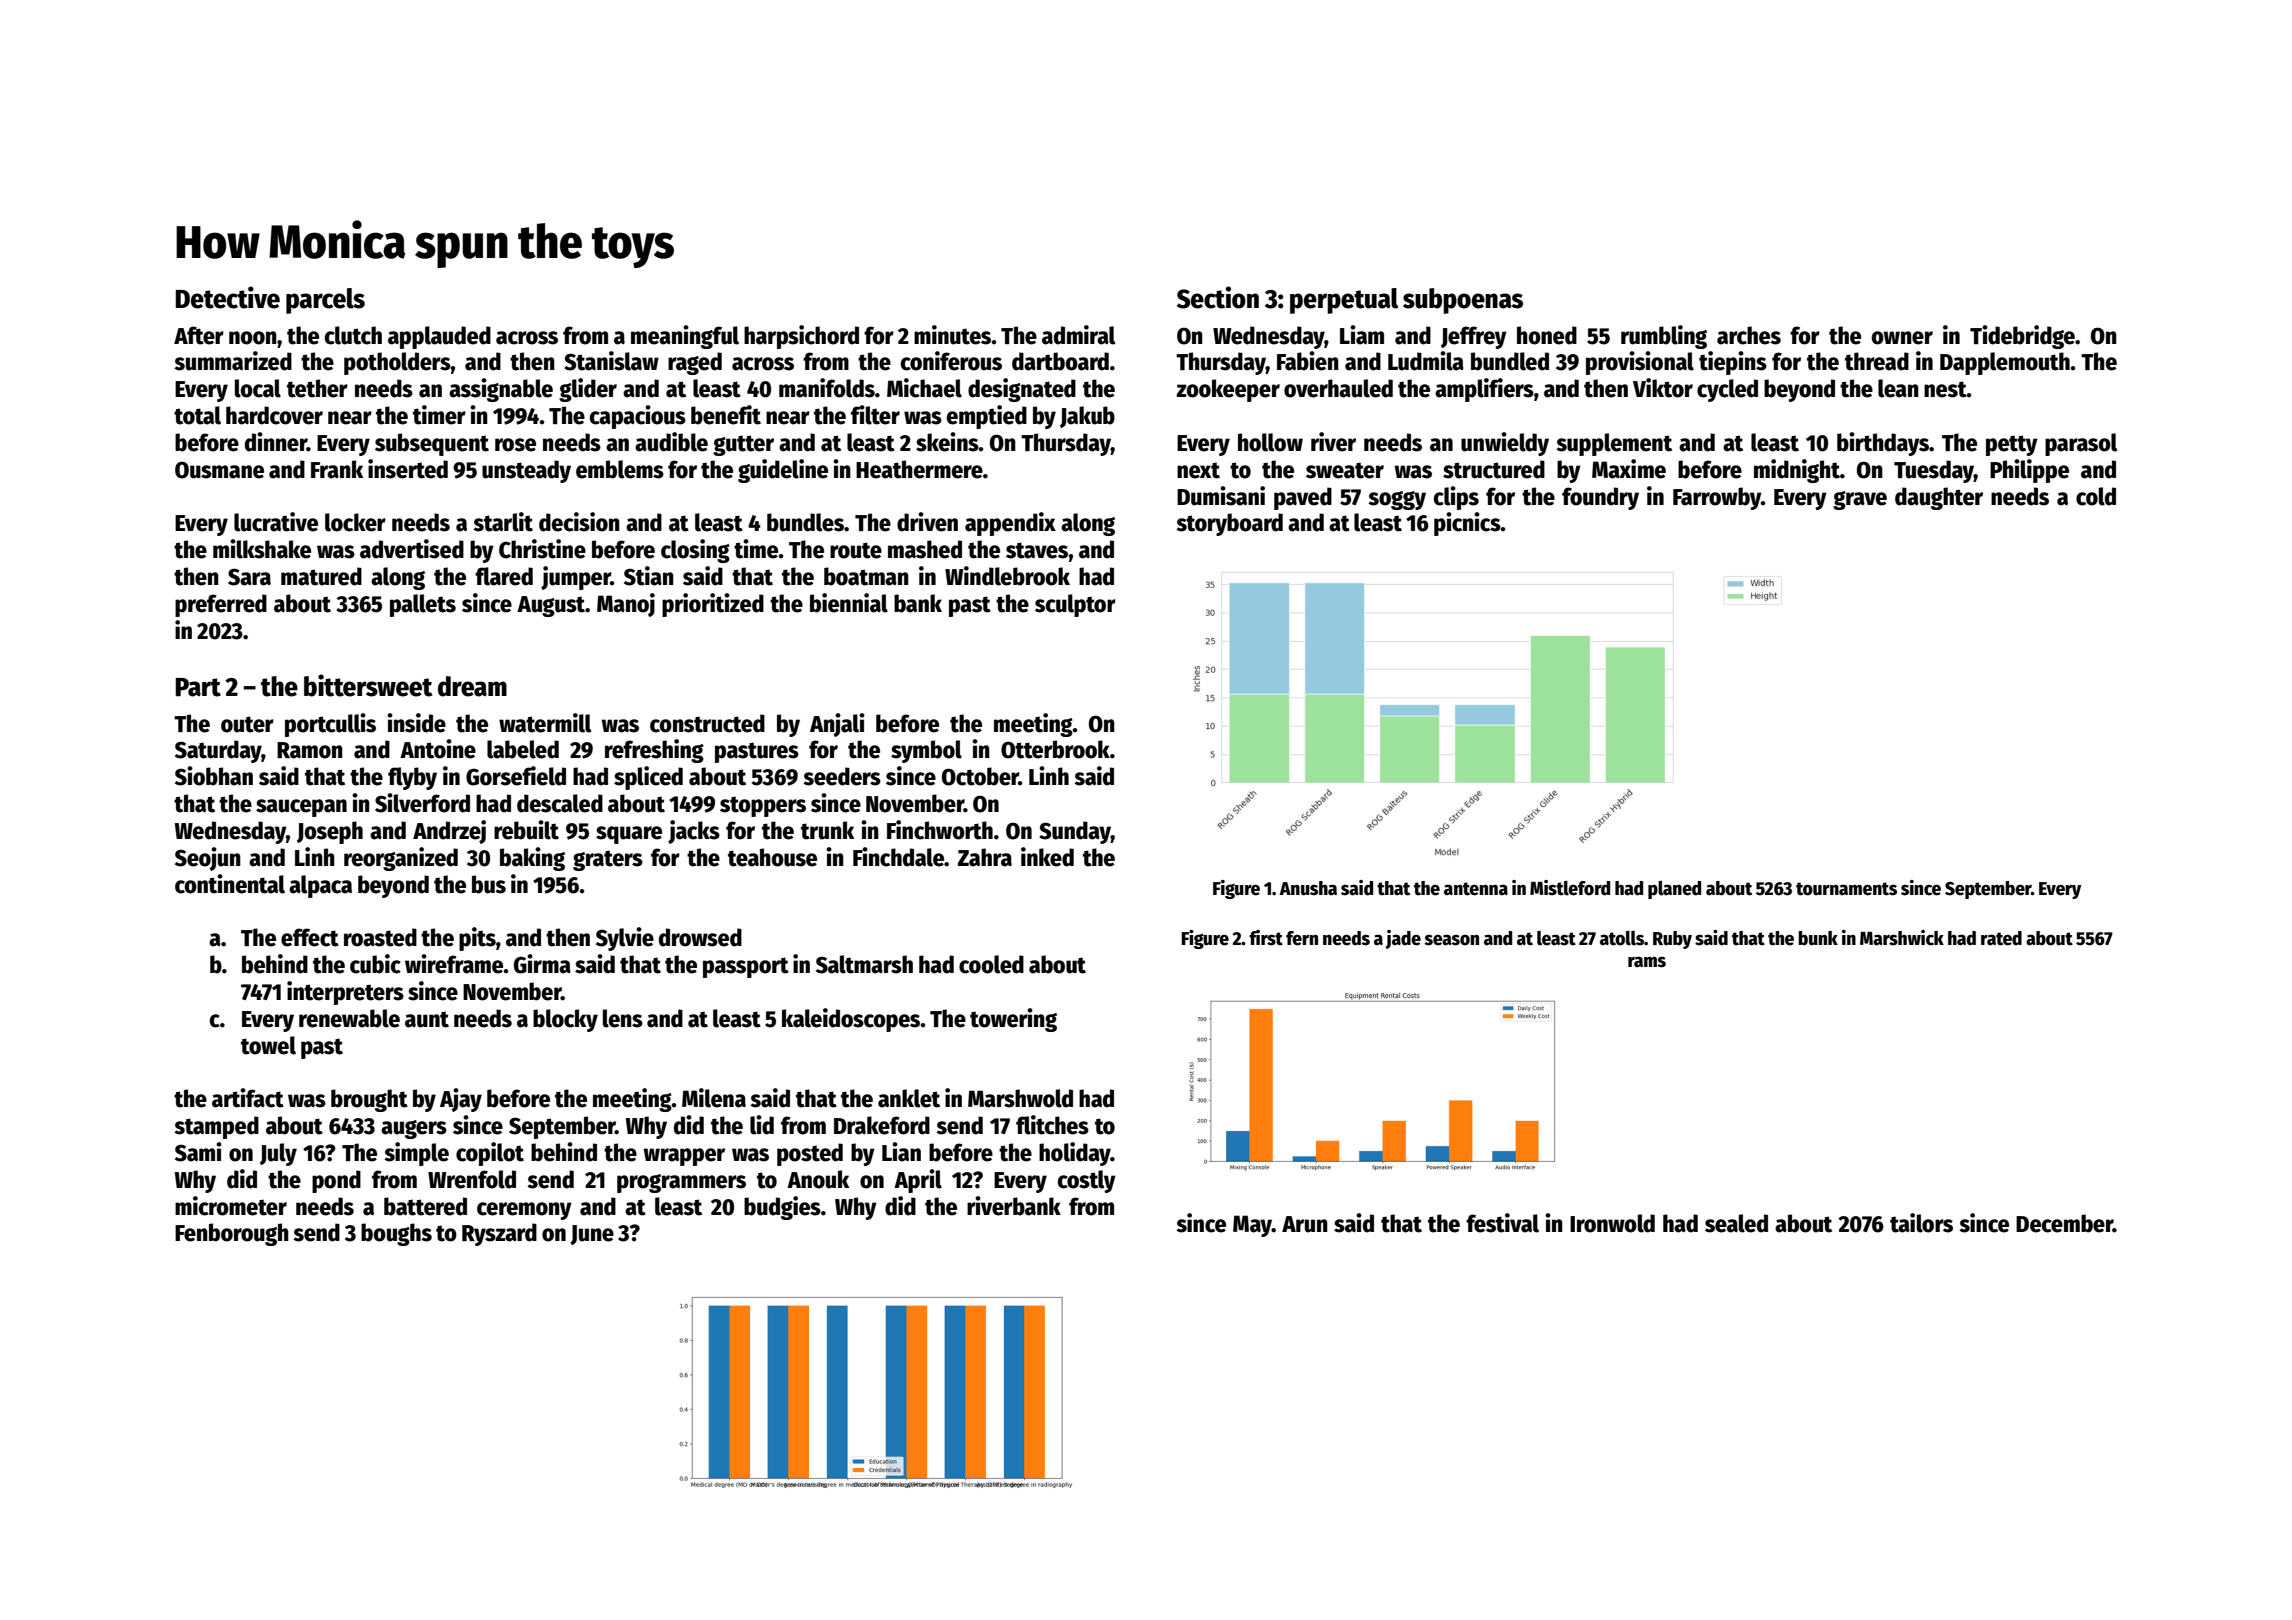  Describe the element at coordinates (1047, 857) in the screenshot. I see `inked` at that location.
